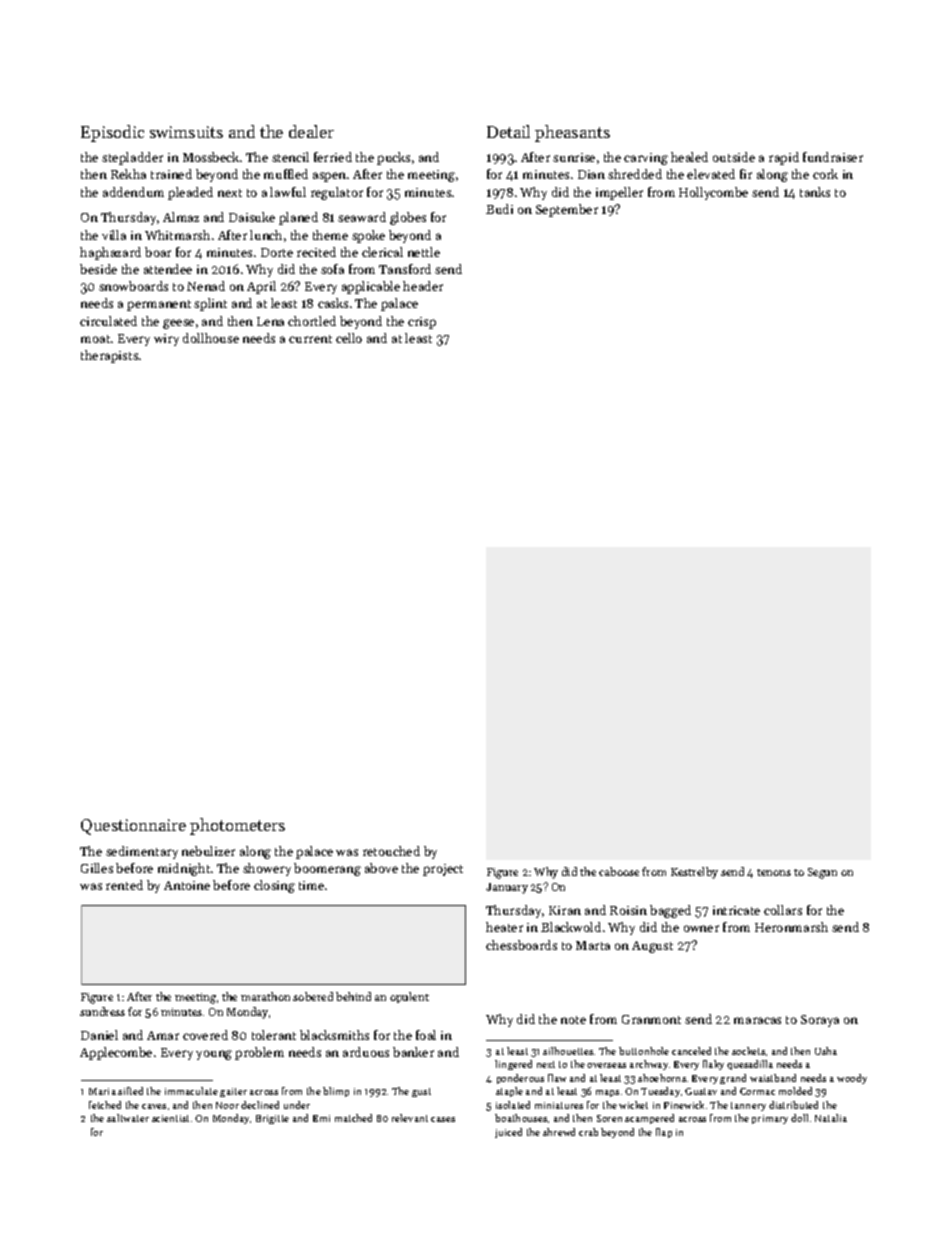 Image resolution: width=952 pixels, height=1233 pixels. I want to click on Kestrelby, so click(694, 873).
